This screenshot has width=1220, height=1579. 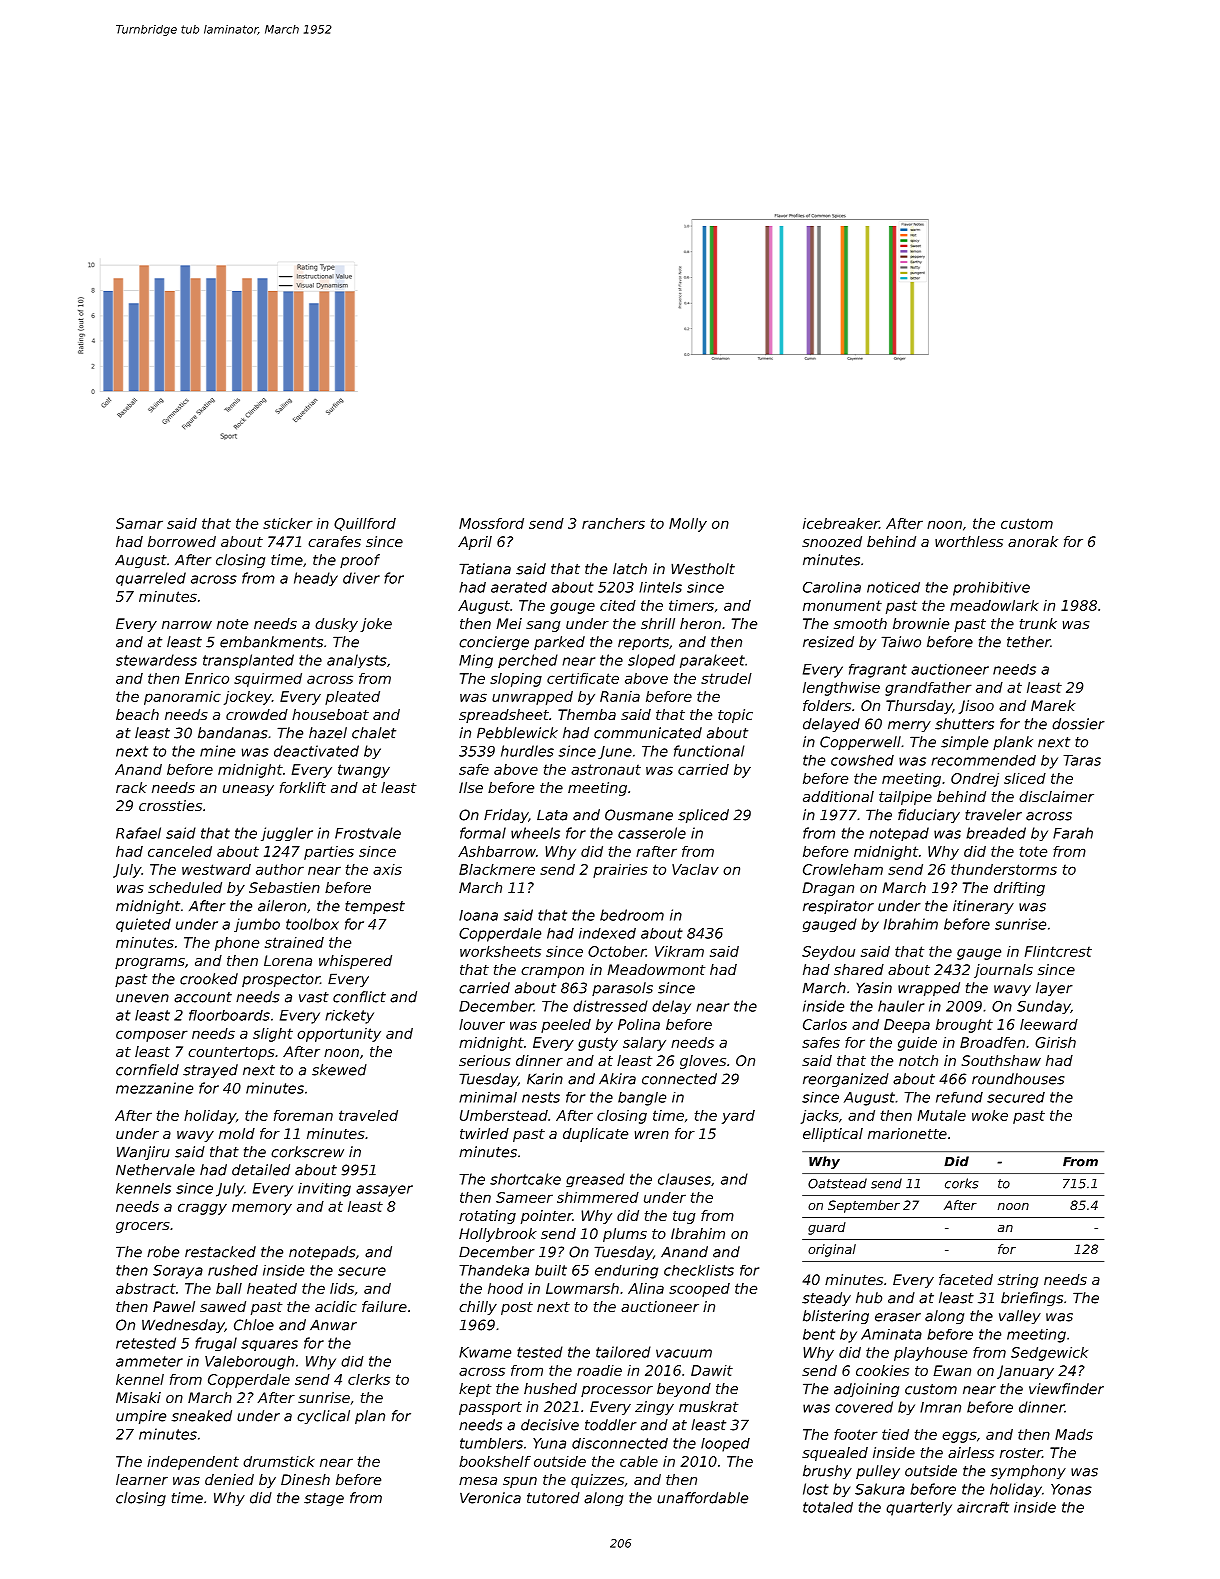 What do you see at coordinates (216, 869) in the screenshot?
I see `westward` at bounding box center [216, 869].
